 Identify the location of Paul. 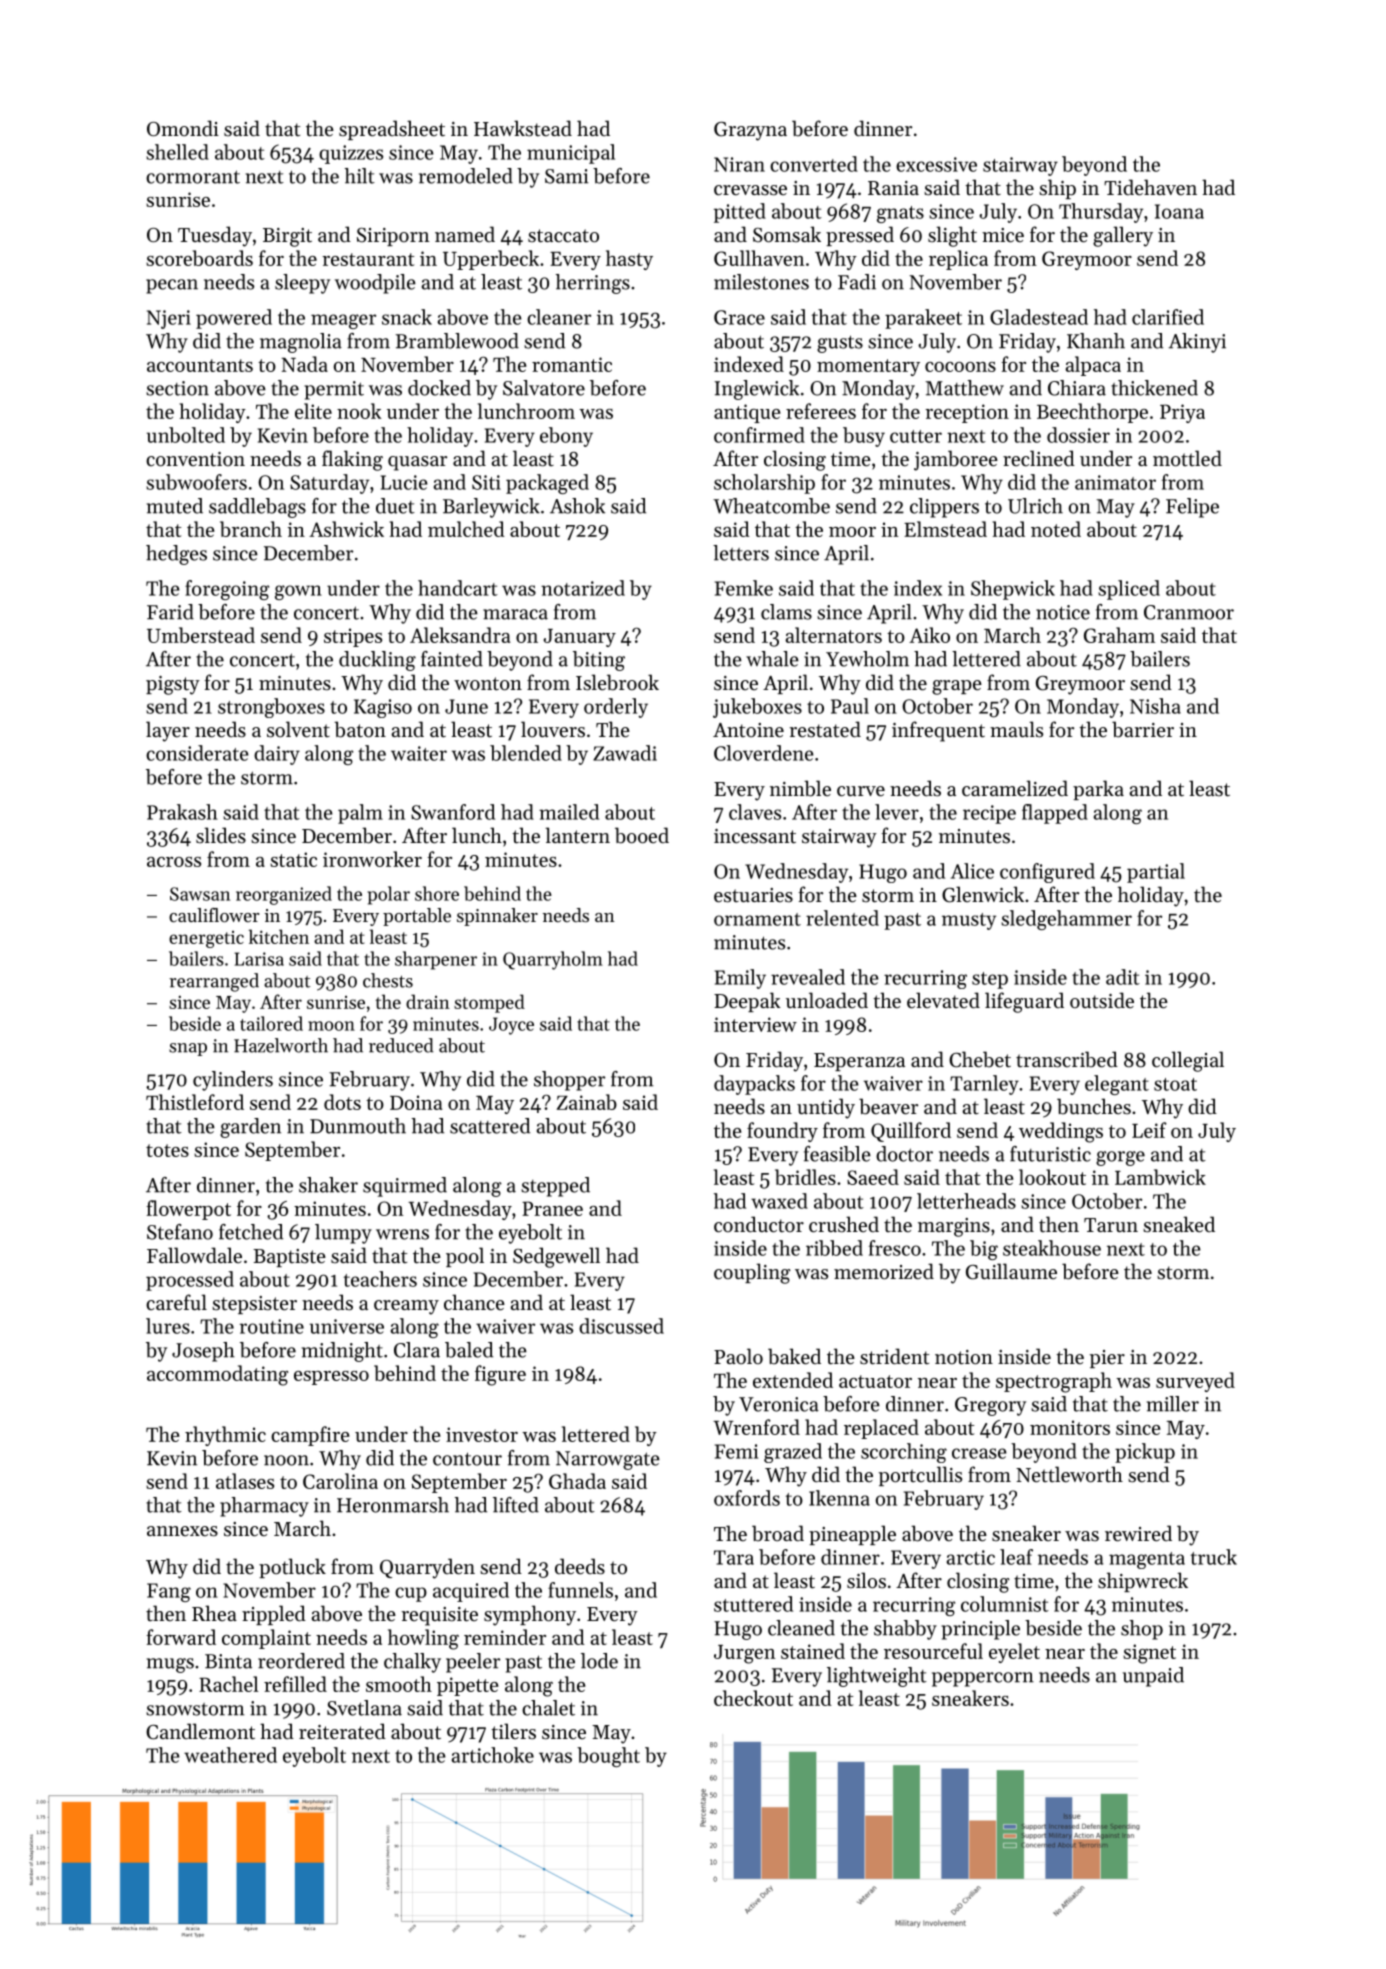
(850, 706).
